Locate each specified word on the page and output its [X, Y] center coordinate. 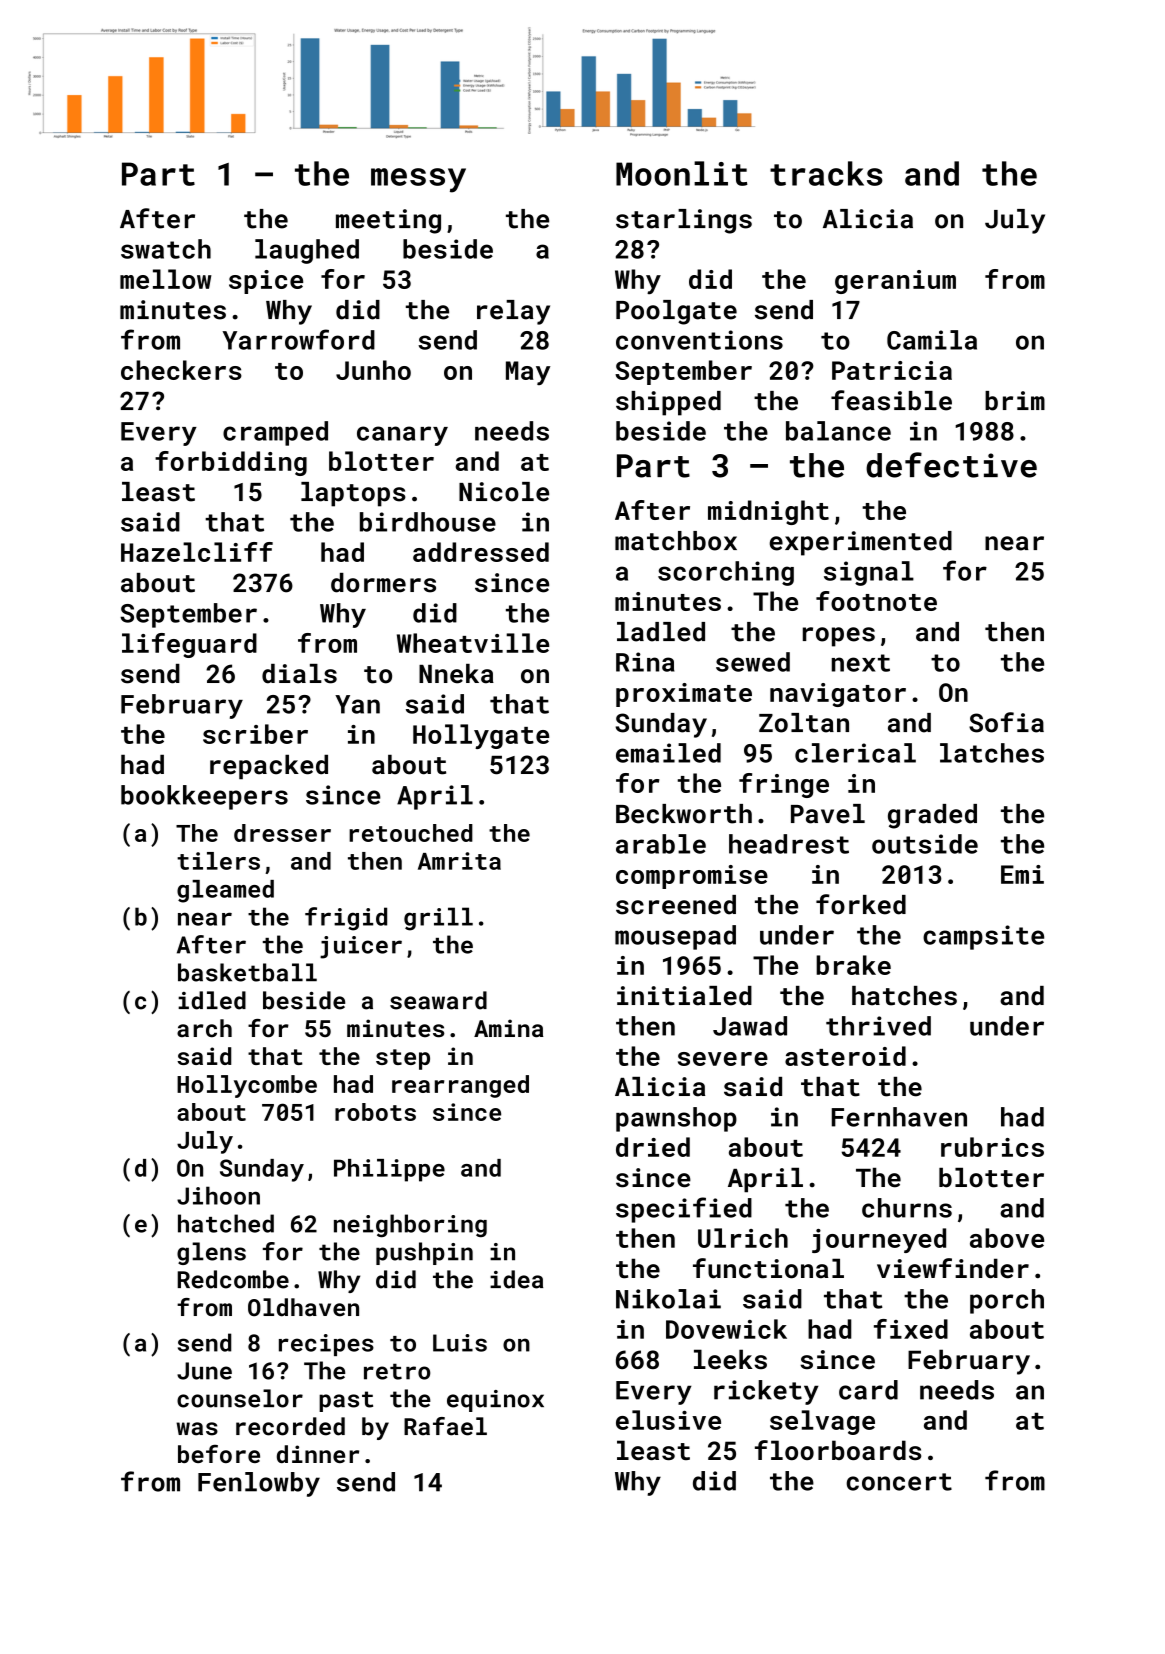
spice [266, 282]
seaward [438, 1000]
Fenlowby [259, 1484]
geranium [895, 282]
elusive [668, 1420]
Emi [1022, 874]
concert [899, 1482]
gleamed [225, 891]
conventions [699, 340]
